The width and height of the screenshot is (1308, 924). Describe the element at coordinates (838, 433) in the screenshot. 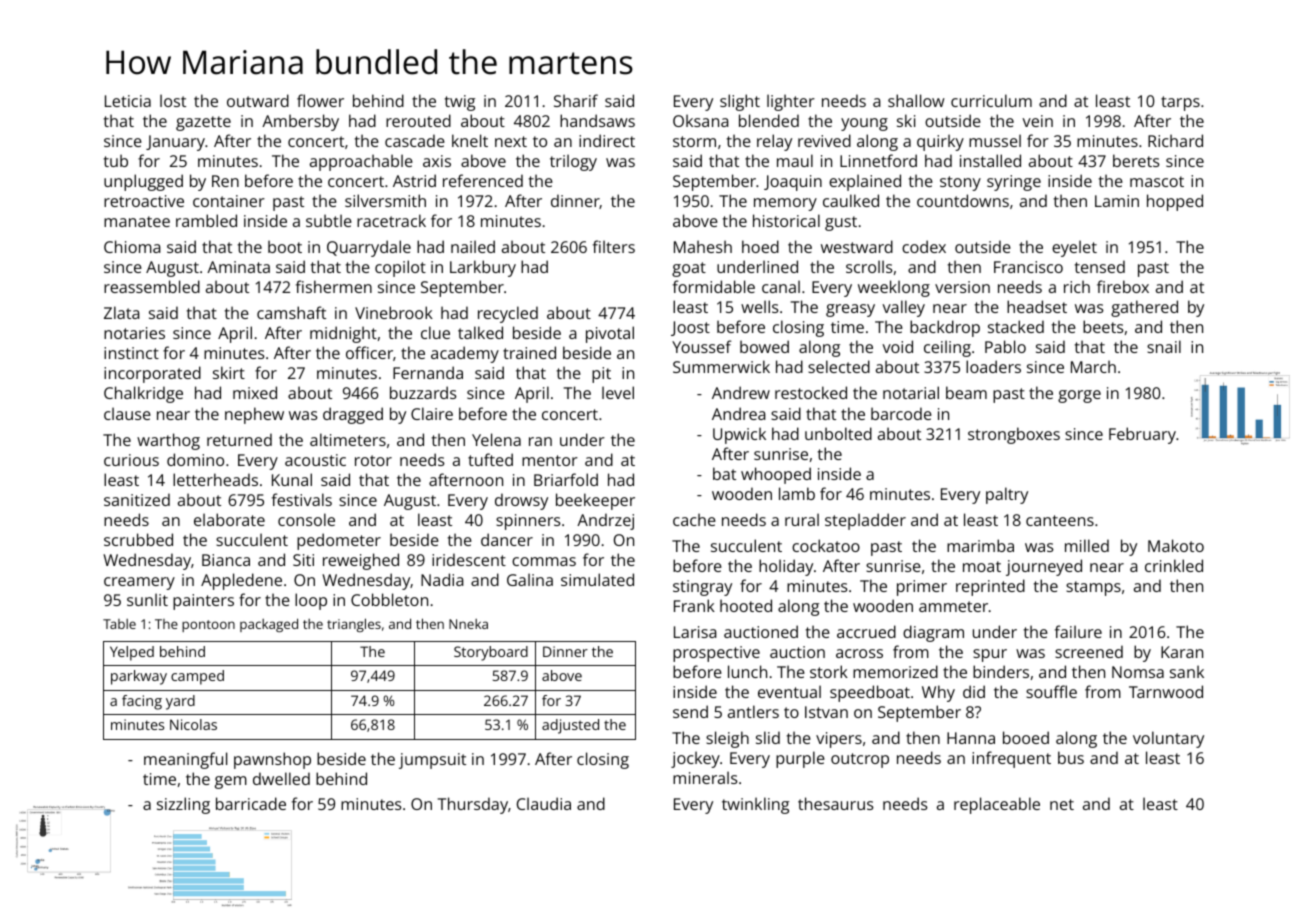

I see `unbolted` at that location.
